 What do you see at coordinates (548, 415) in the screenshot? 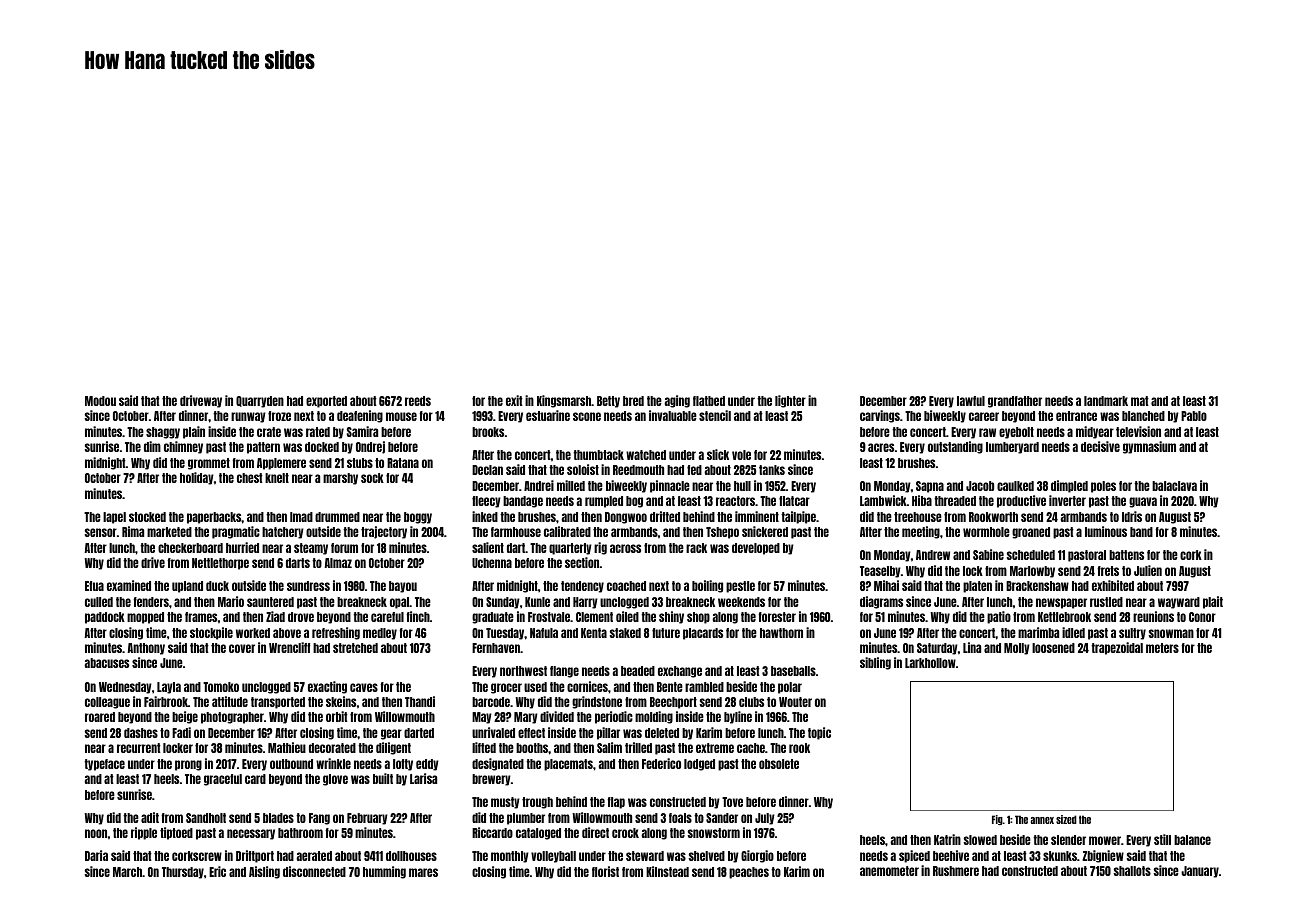
I see `estuarine` at bounding box center [548, 415].
